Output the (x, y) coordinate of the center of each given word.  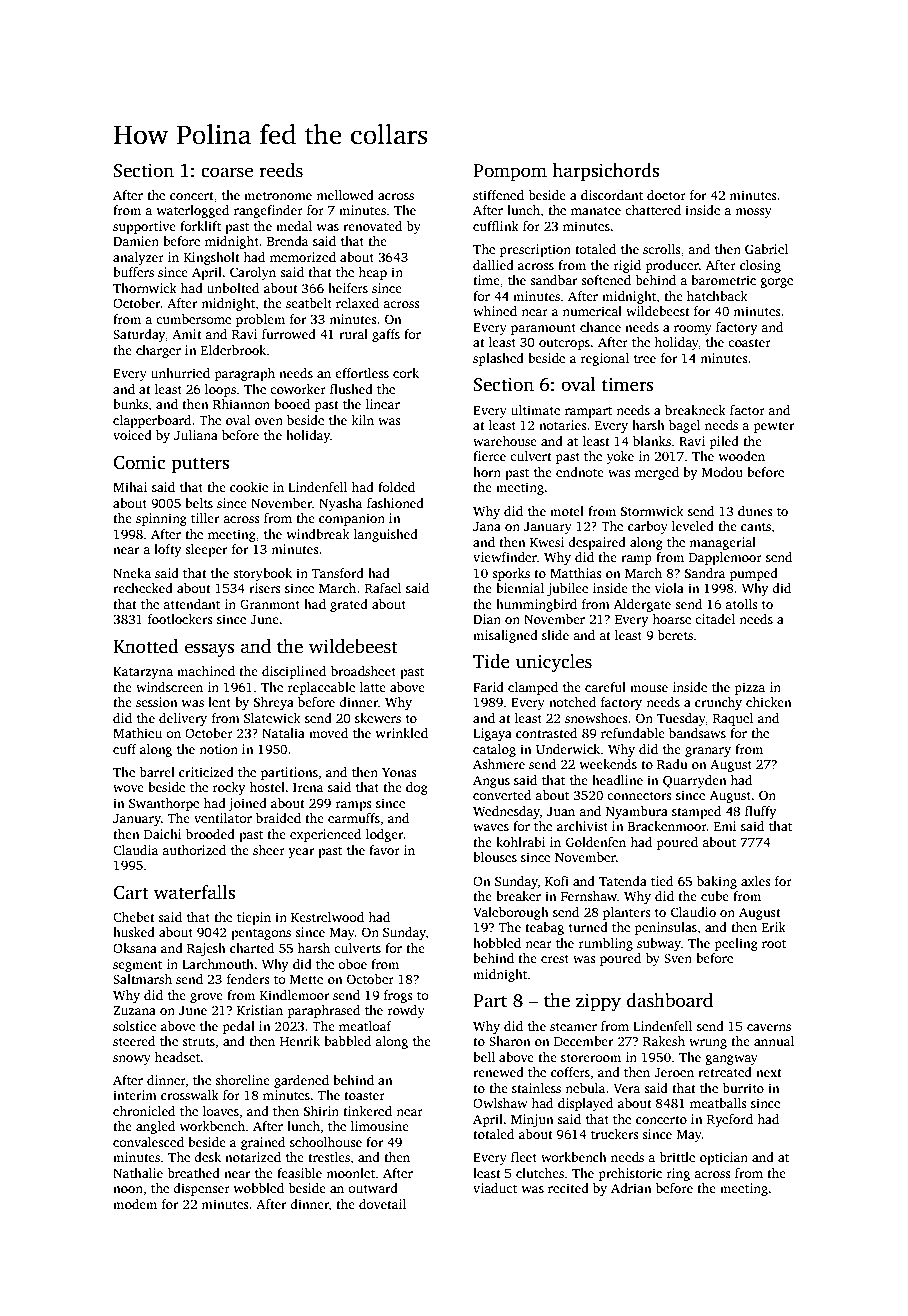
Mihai (130, 487)
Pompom (510, 172)
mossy (753, 213)
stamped (696, 812)
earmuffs (354, 818)
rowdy (406, 1011)
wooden (741, 456)
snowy (132, 1060)
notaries (563, 425)
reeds (281, 170)
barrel (157, 772)
